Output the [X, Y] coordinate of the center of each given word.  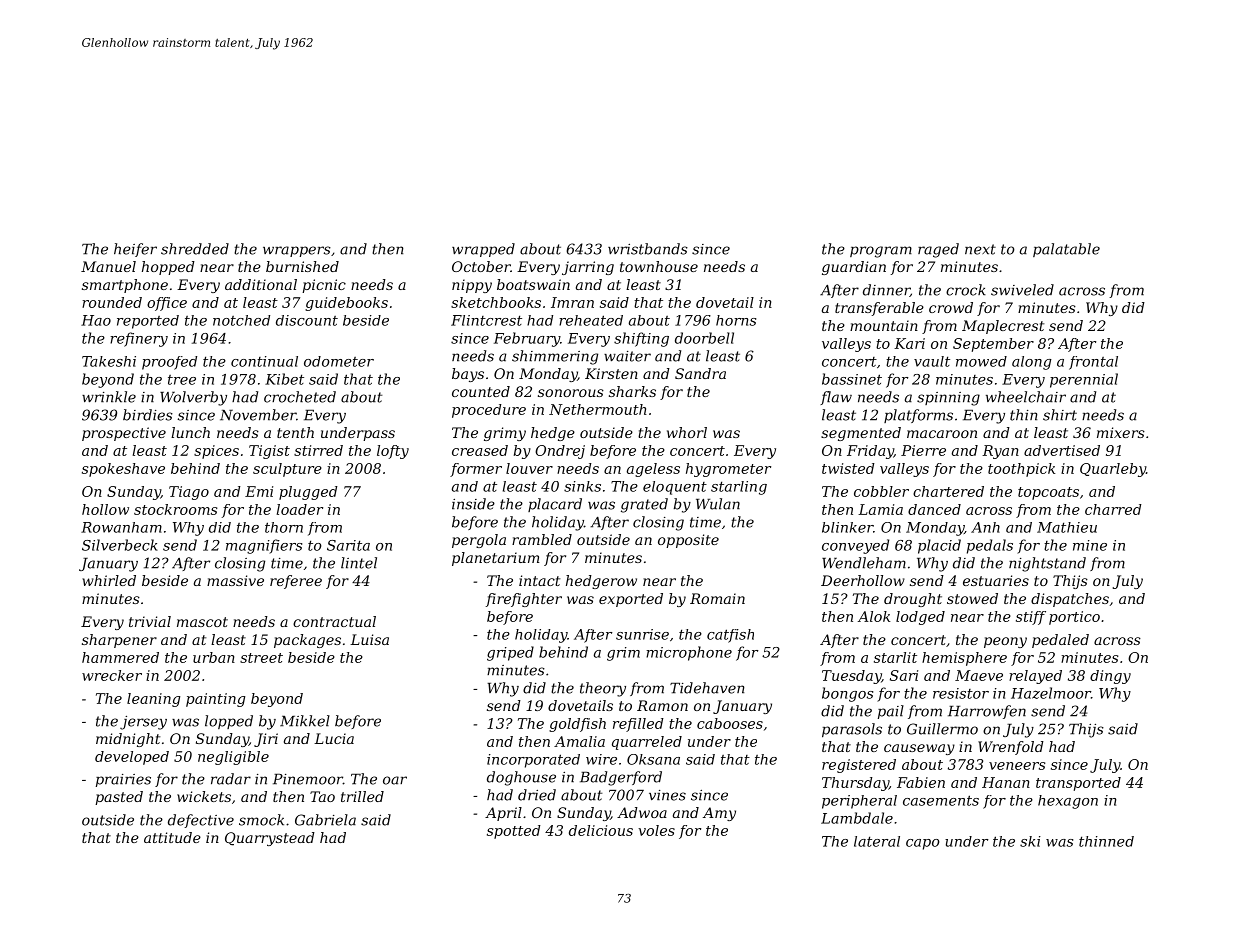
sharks [632, 391]
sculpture [287, 470]
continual [264, 361]
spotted [514, 832]
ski [1030, 841]
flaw [836, 398]
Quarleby [1113, 470]
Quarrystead [270, 839]
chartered [948, 491]
